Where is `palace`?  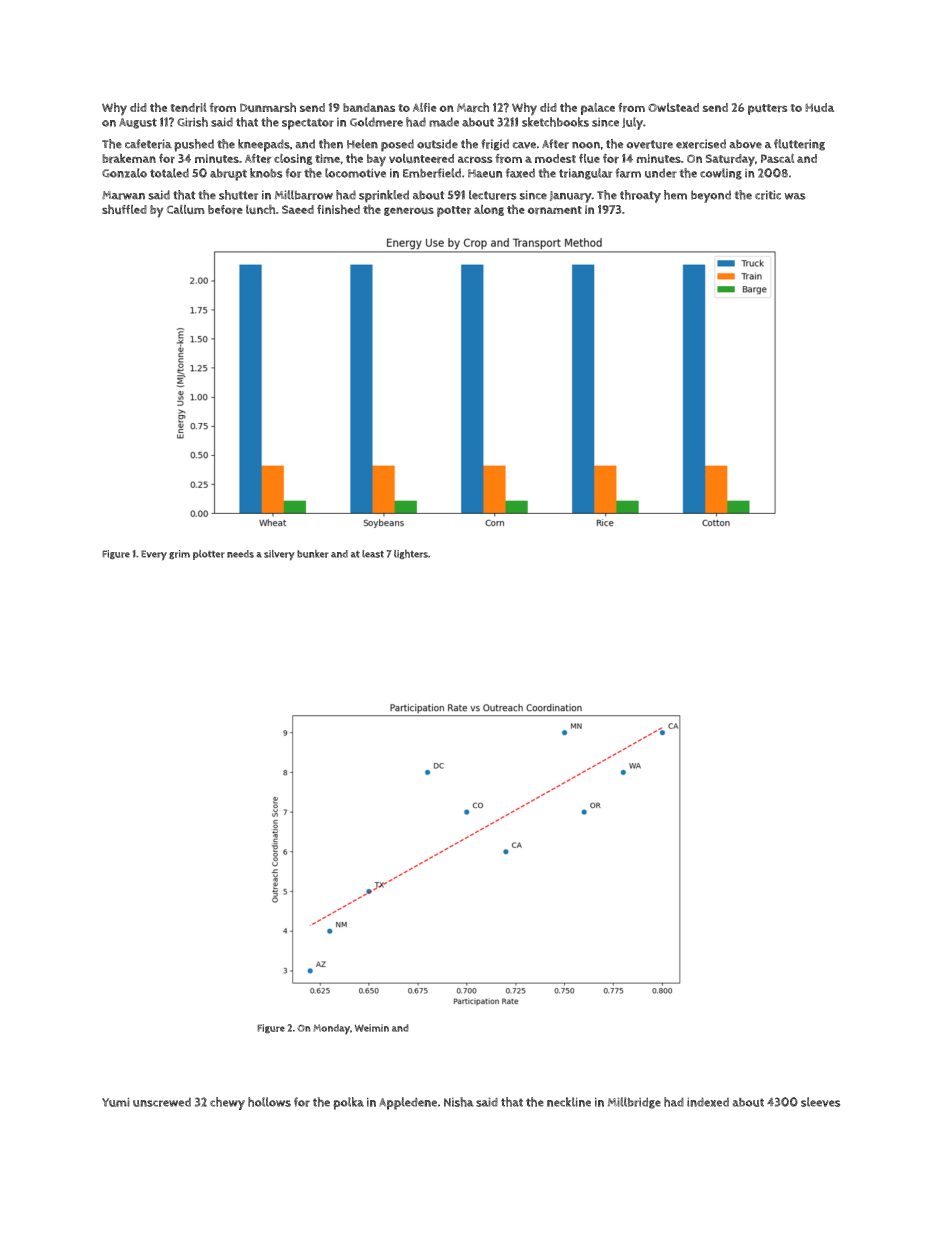 palace is located at coordinates (598, 108).
